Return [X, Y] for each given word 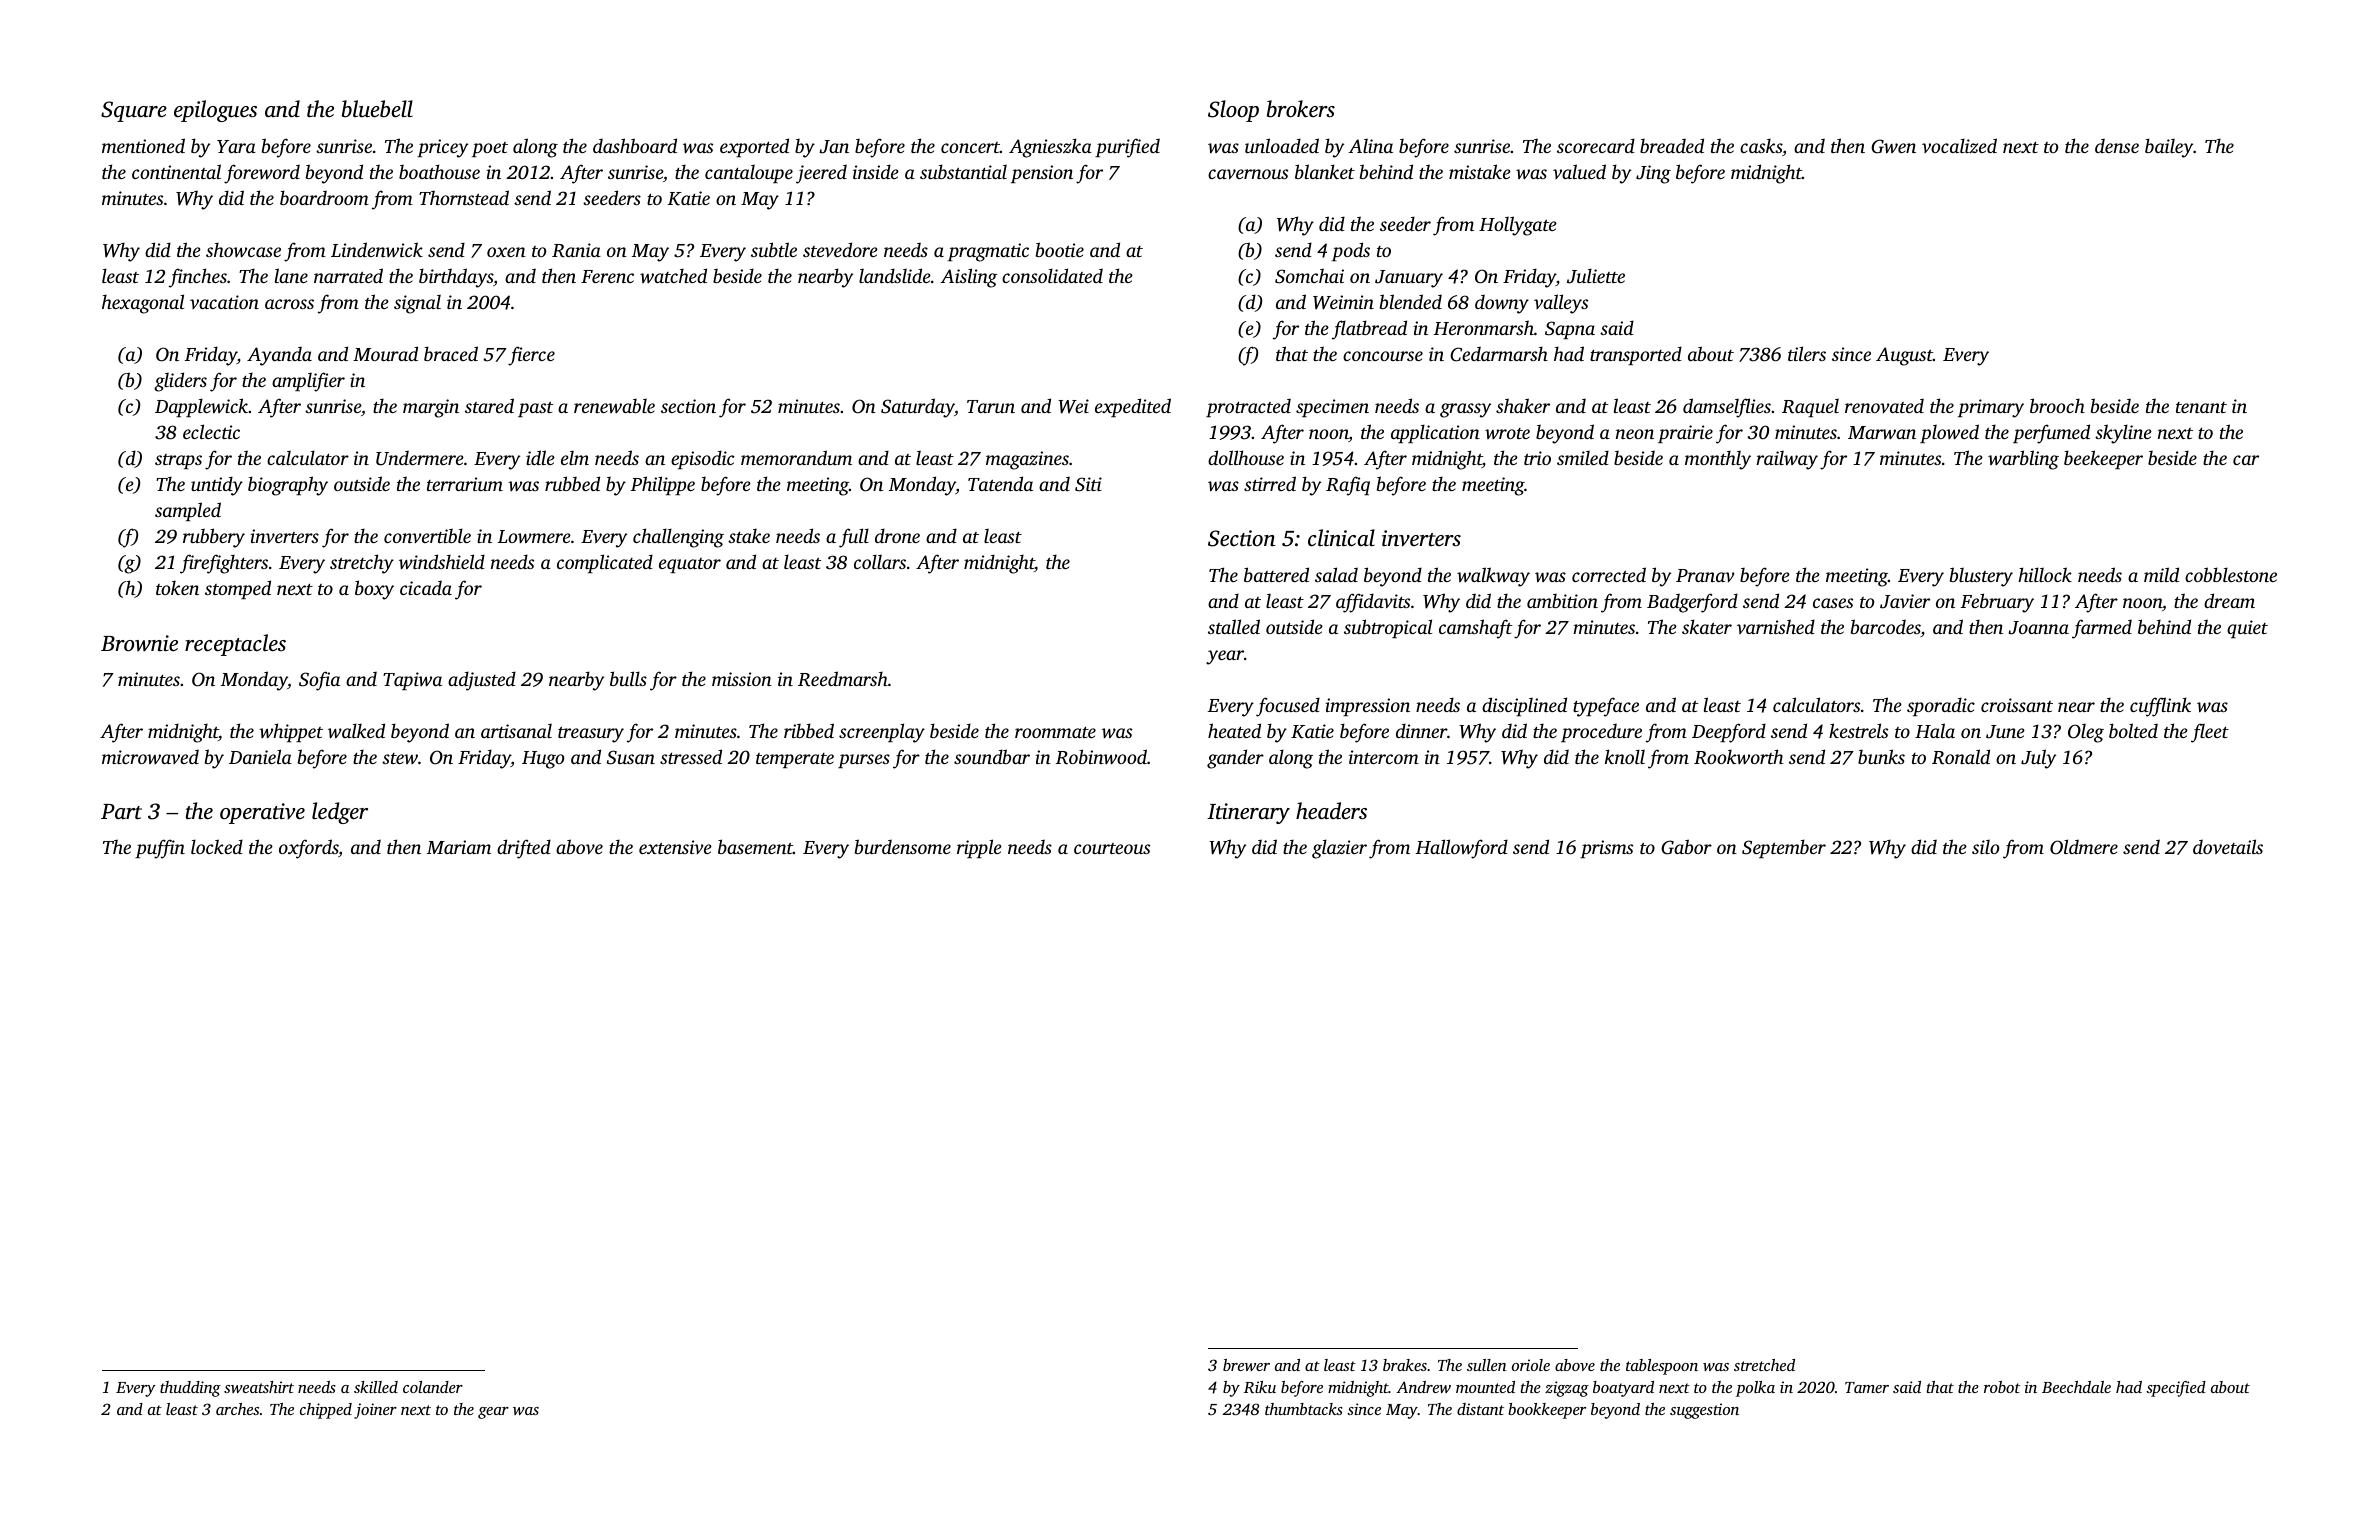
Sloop [1233, 111]
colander [433, 1387]
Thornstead [464, 197]
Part [121, 811]
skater [1707, 626]
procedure [1601, 733]
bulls [628, 678]
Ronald [1961, 757]
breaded [1672, 145]
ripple [979, 848]
